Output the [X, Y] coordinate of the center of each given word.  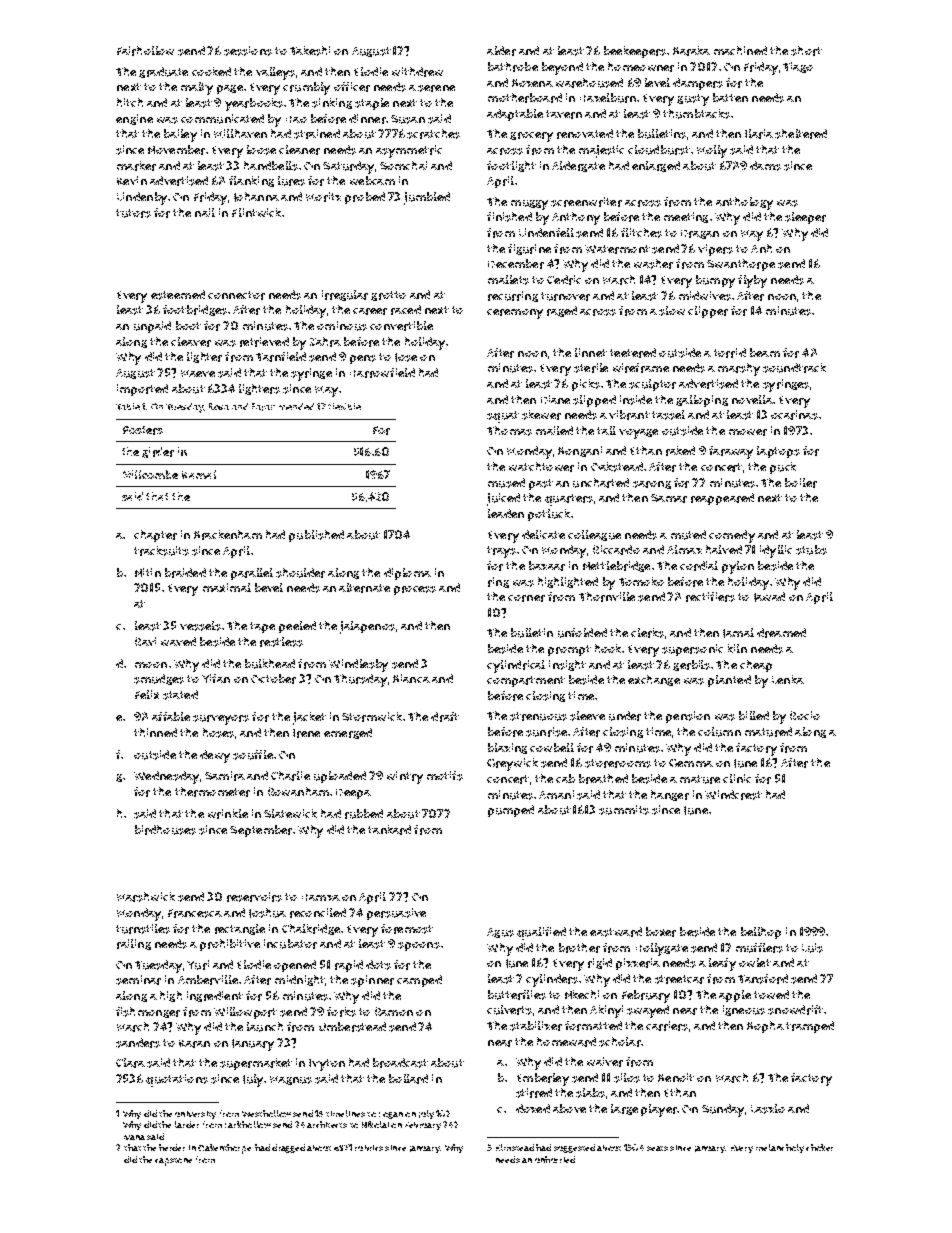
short [806, 51]
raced [406, 310]
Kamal [199, 474]
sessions [248, 51]
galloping [702, 401]
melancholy [780, 1148]
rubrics [369, 1148]
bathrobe [513, 67]
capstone [173, 1162]
